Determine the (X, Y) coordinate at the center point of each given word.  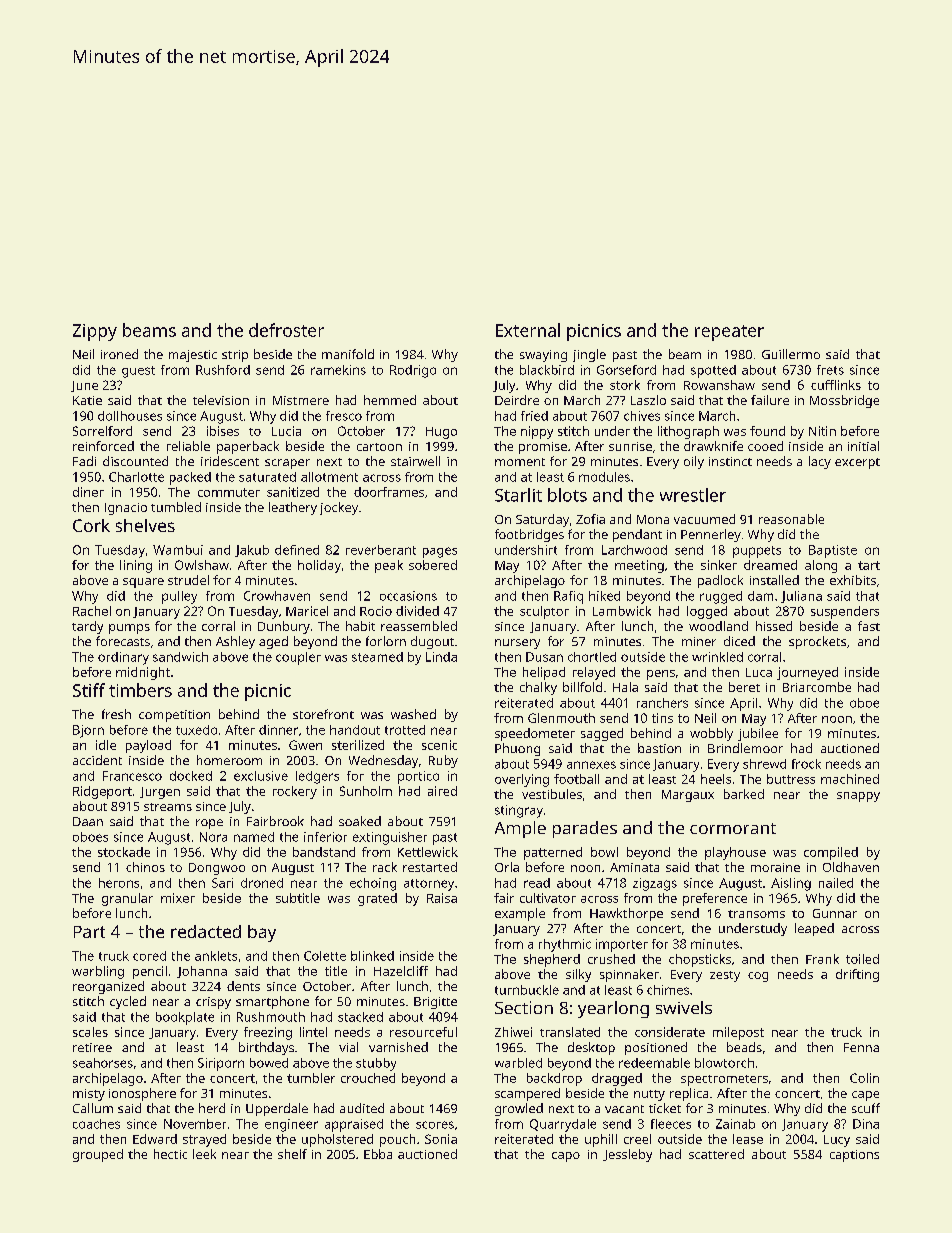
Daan (88, 821)
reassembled (419, 626)
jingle (589, 355)
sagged (602, 734)
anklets (216, 956)
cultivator (548, 898)
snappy (858, 797)
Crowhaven (277, 596)
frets (830, 370)
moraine (775, 867)
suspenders (845, 612)
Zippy (95, 332)
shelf (292, 1154)
